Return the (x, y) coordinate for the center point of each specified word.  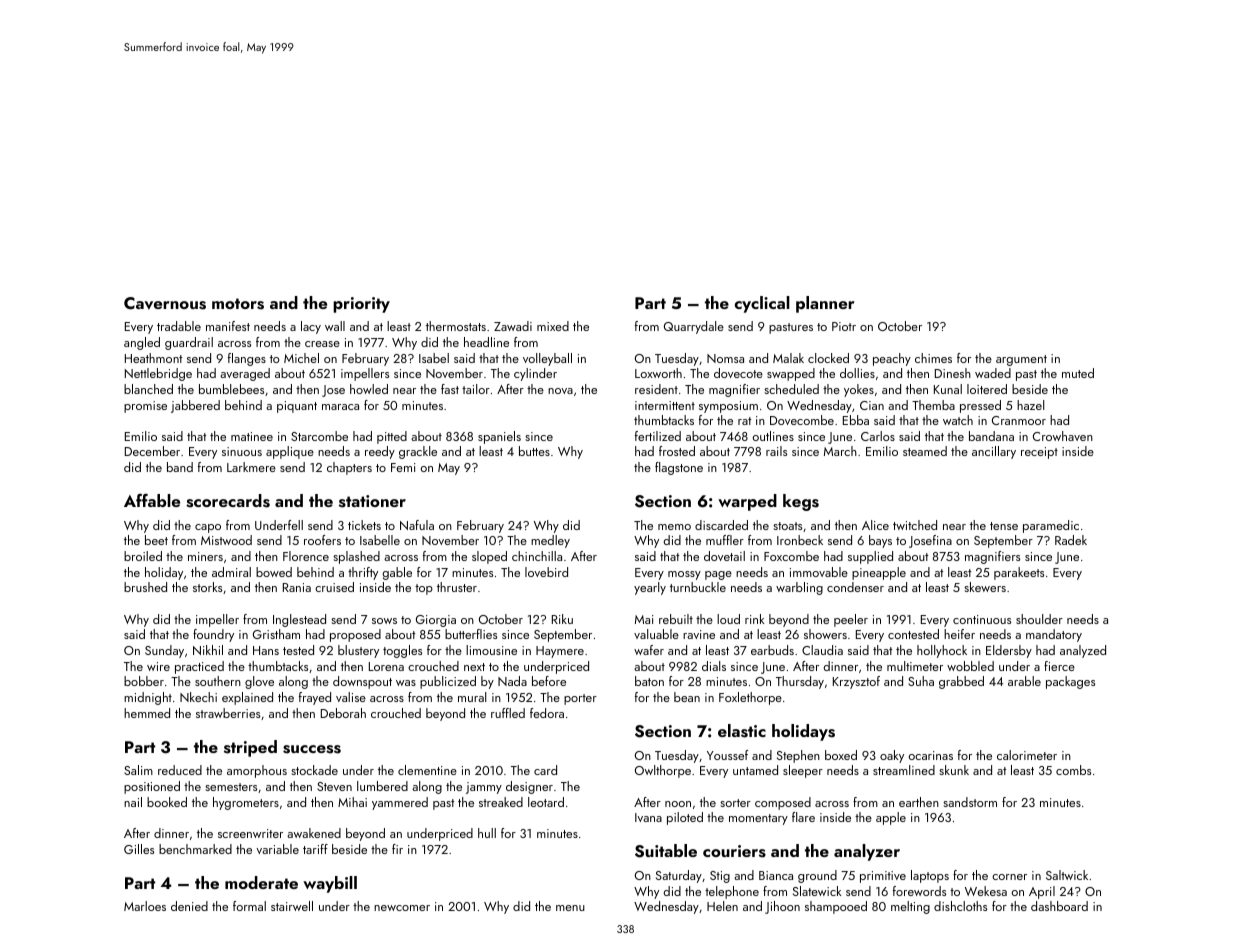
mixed (553, 326)
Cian (872, 405)
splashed (356, 557)
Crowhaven (1063, 436)
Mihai (352, 802)
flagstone (679, 468)
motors (238, 304)
